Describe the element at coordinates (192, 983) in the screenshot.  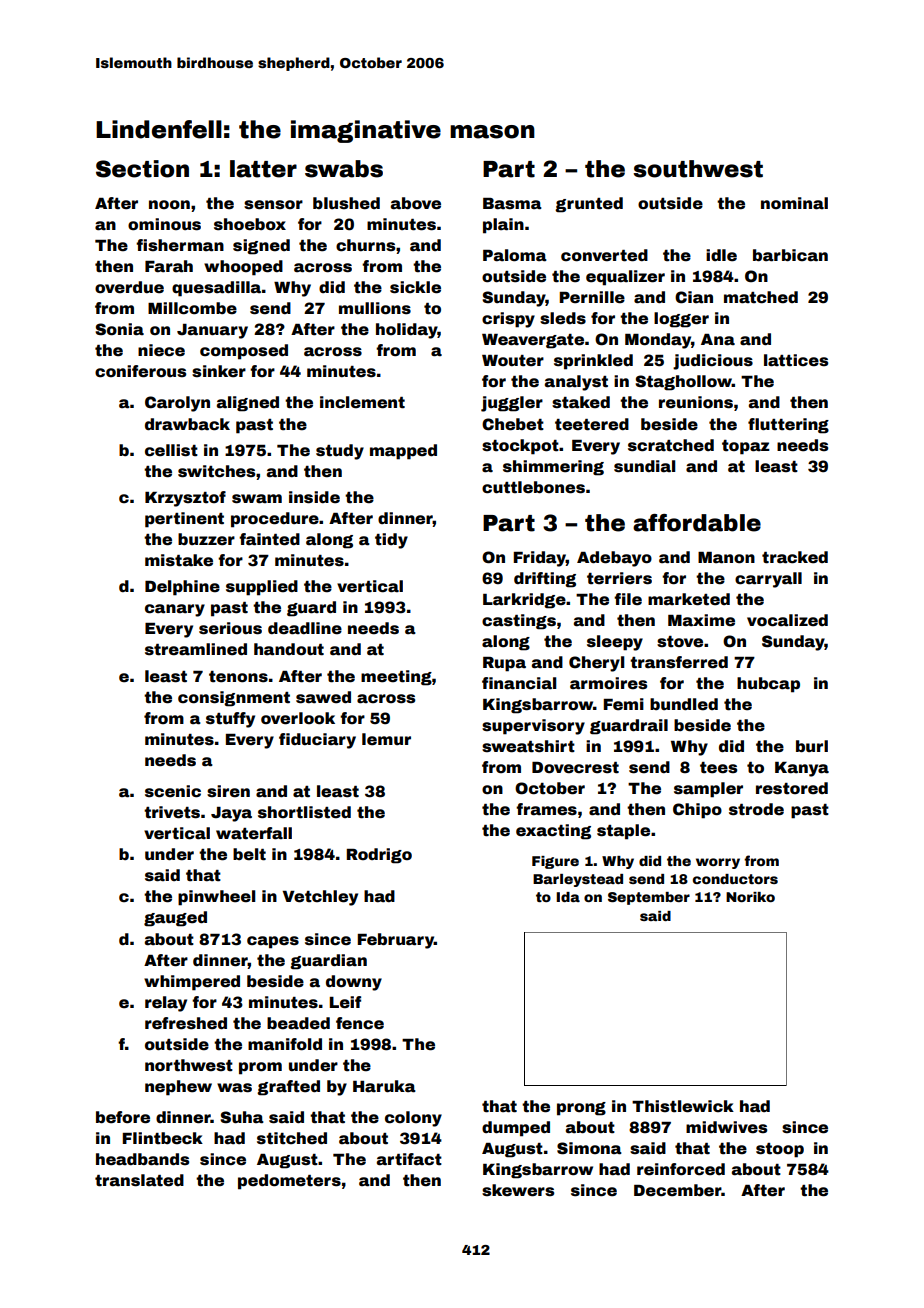
I see `whimpered` at that location.
